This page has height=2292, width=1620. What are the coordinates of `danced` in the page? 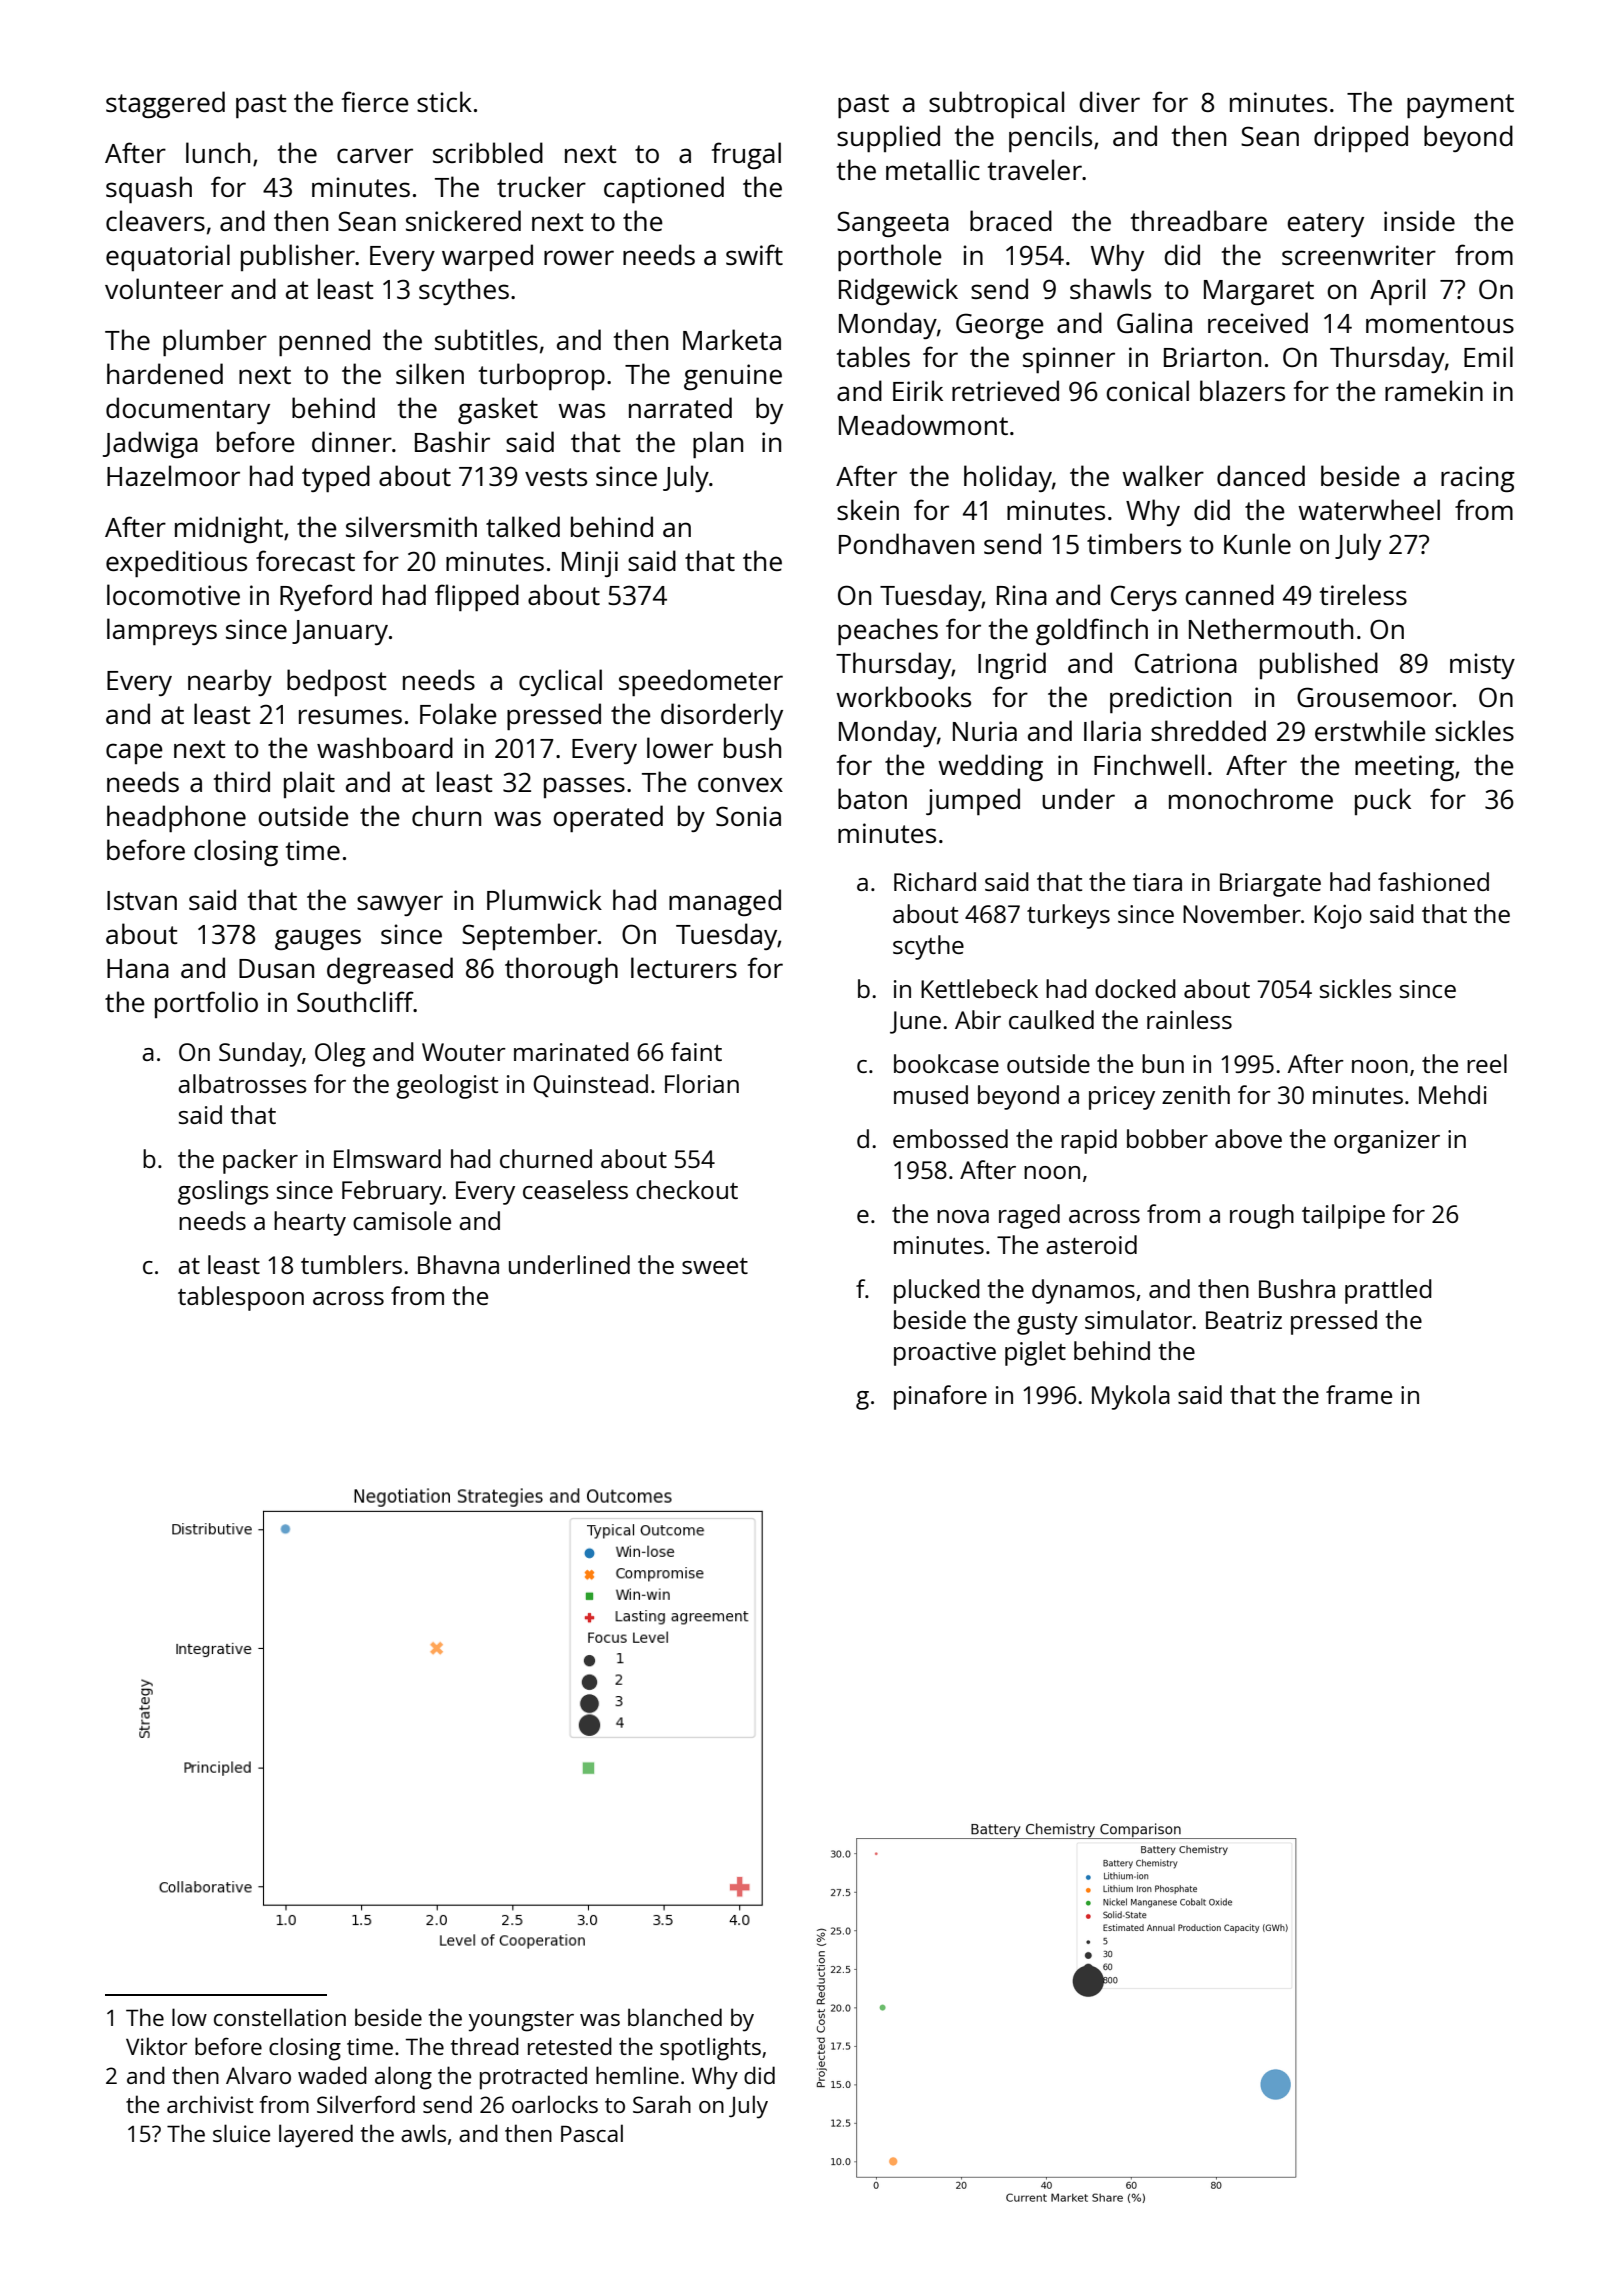 It's located at (1261, 475).
